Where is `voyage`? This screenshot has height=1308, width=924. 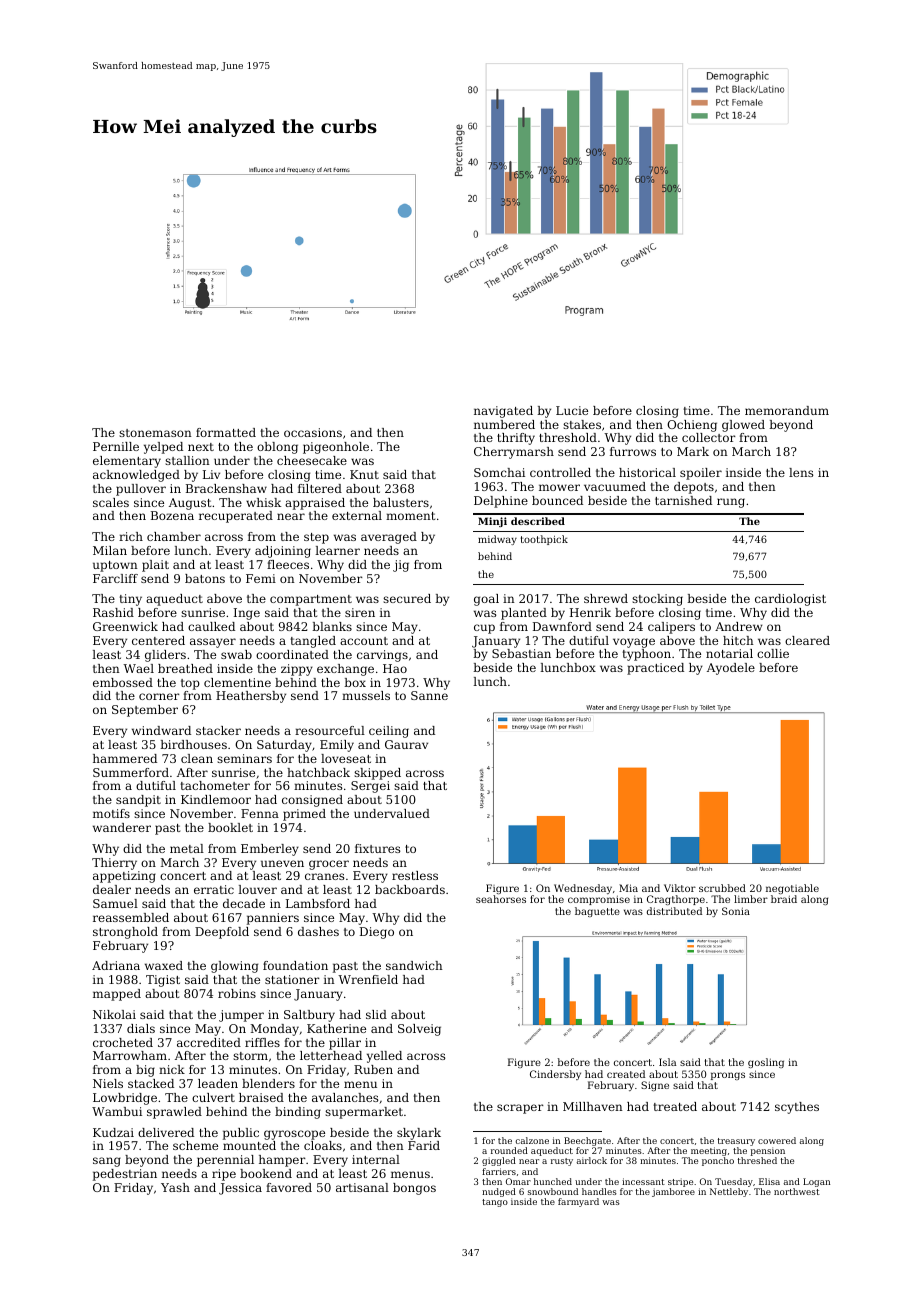
voyage is located at coordinates (634, 643).
